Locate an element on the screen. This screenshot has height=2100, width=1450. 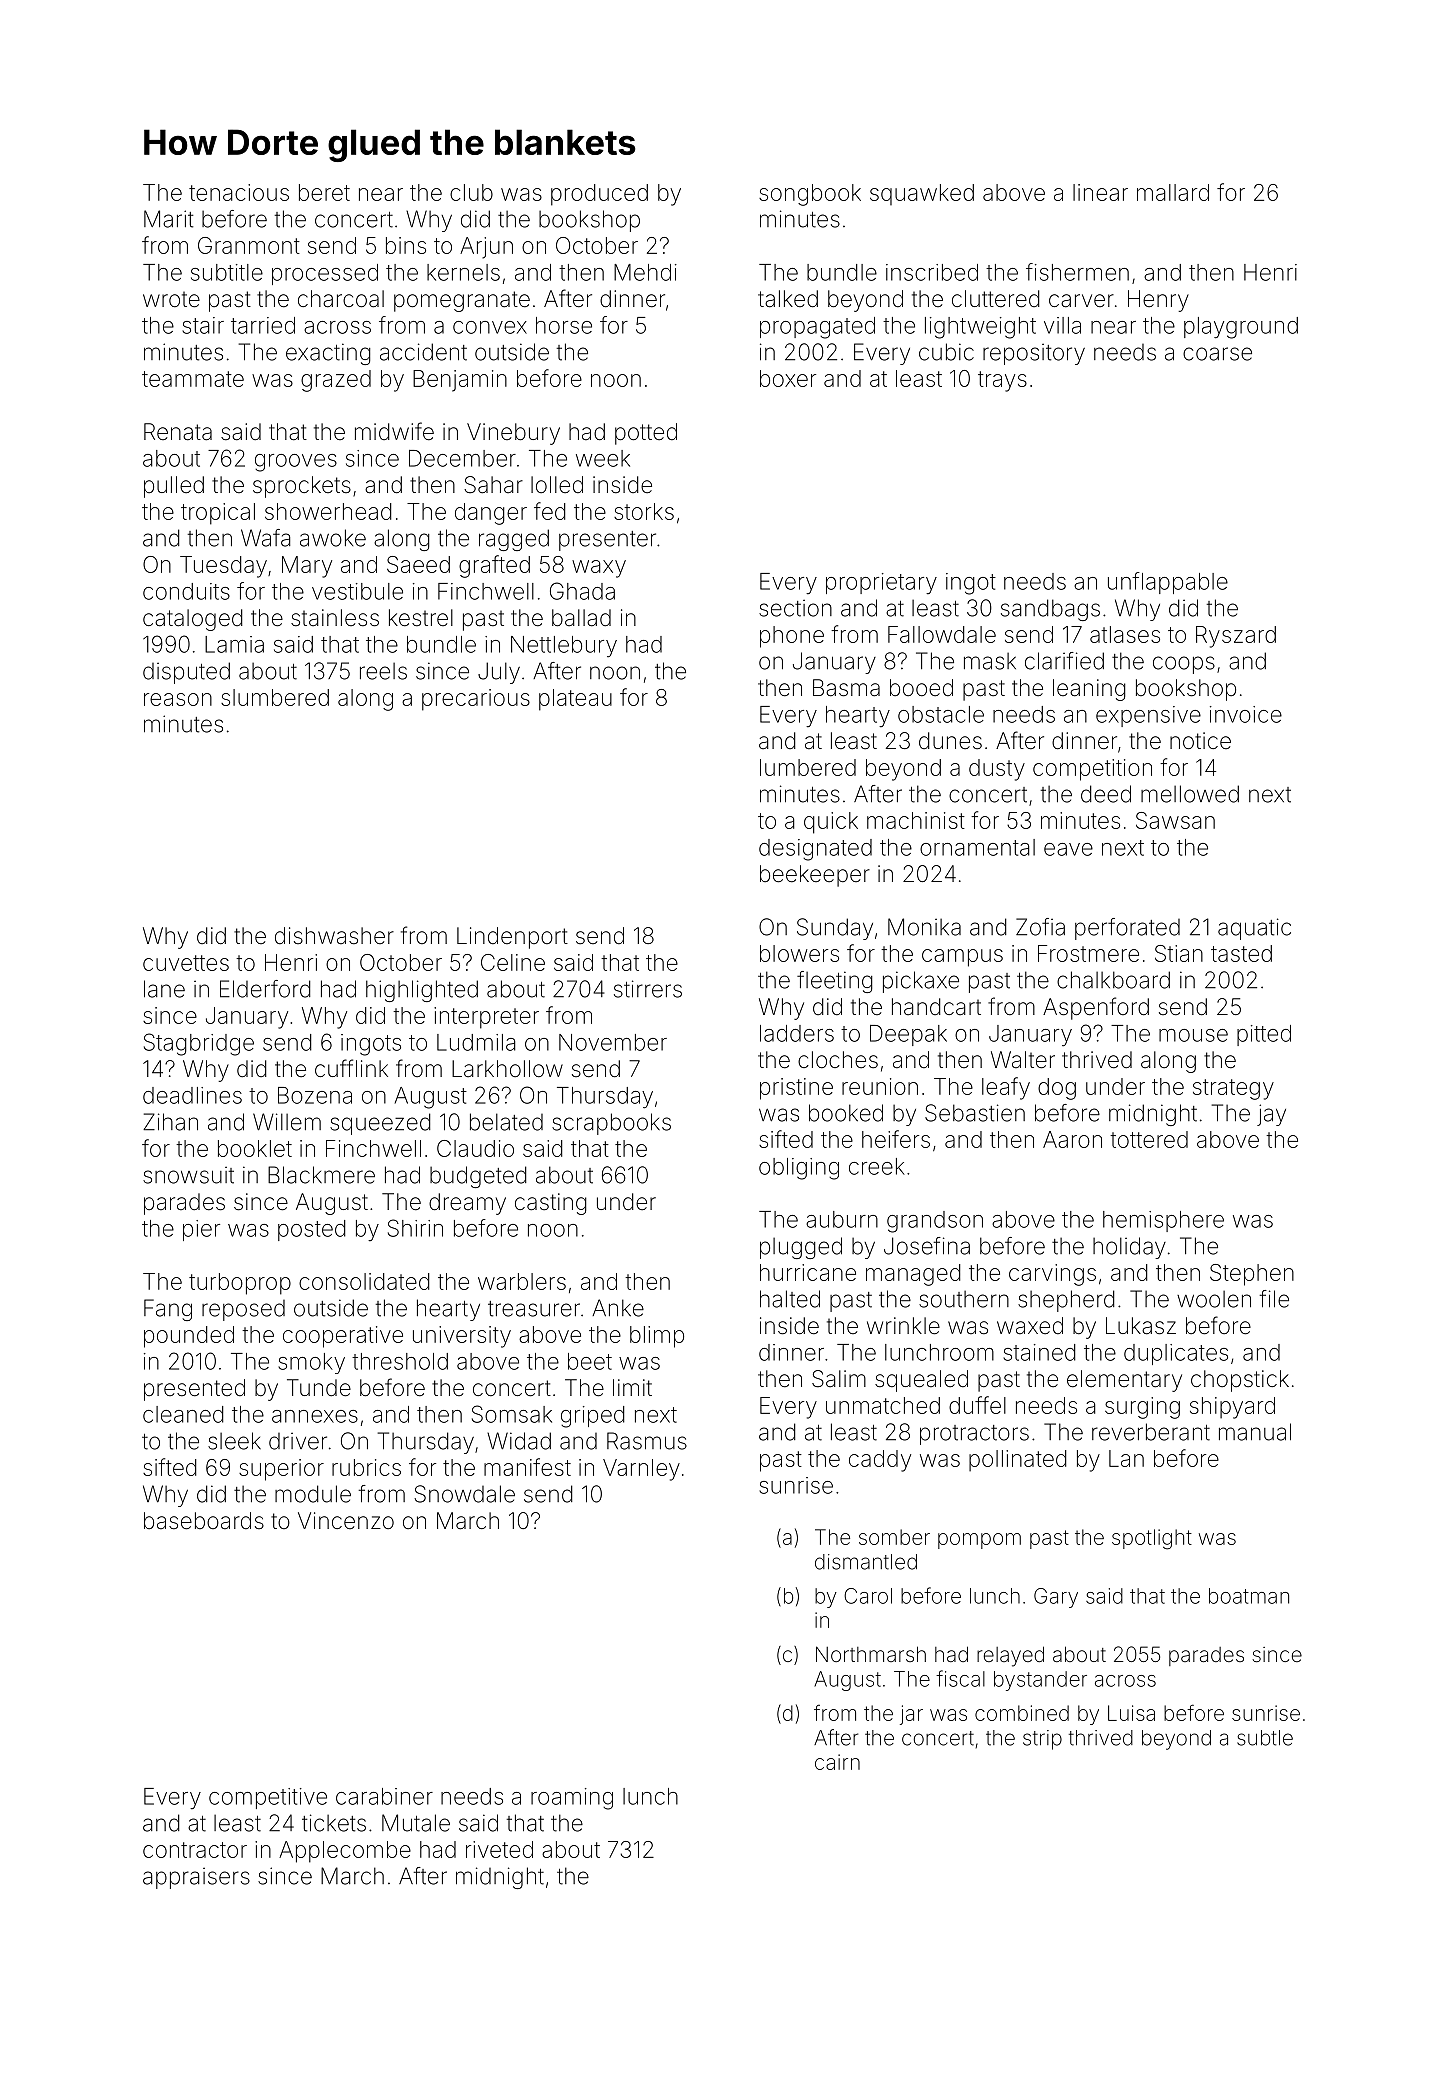
tenacious is located at coordinates (239, 192).
